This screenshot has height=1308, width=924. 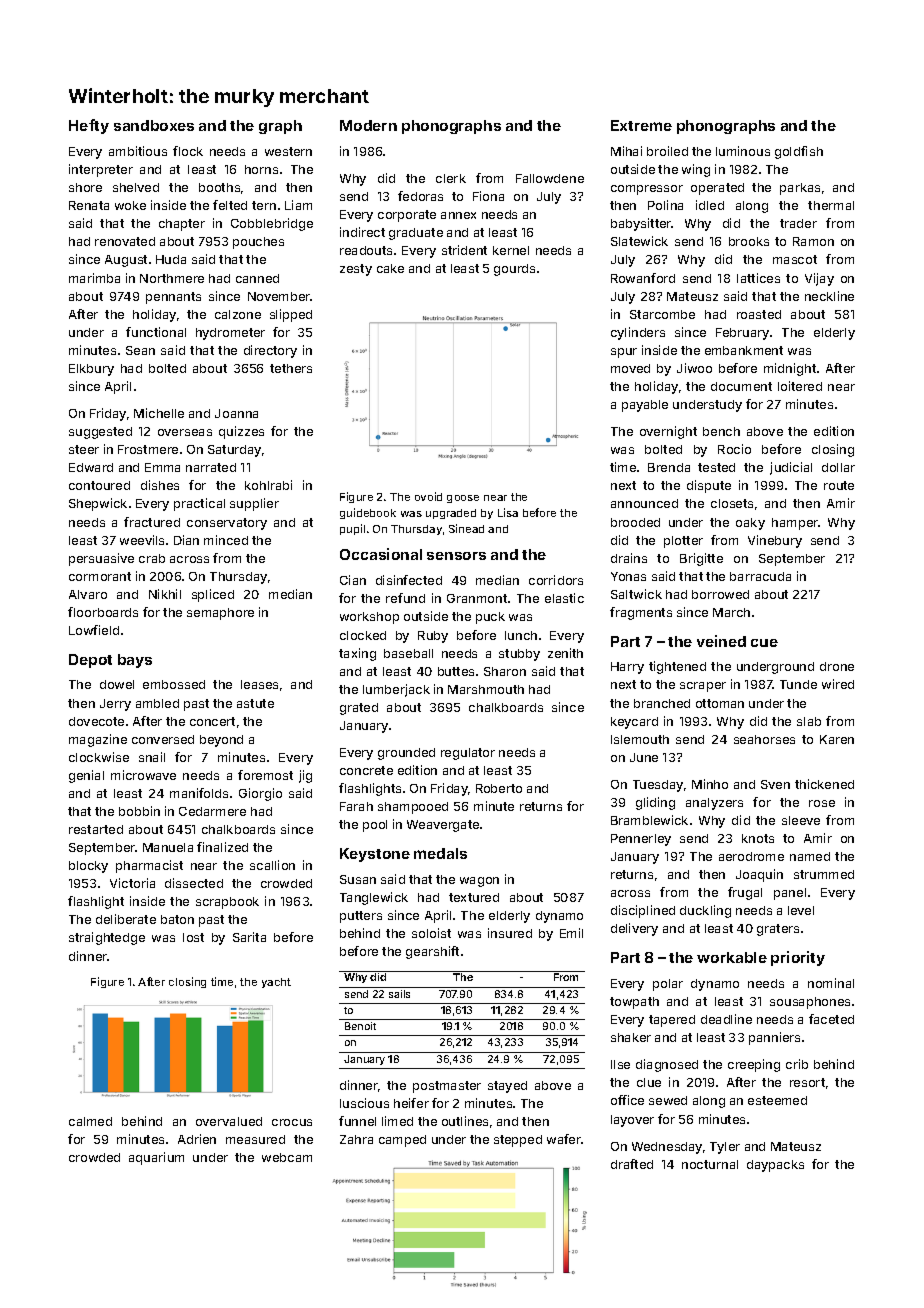 I want to click on quizzes, so click(x=241, y=432).
